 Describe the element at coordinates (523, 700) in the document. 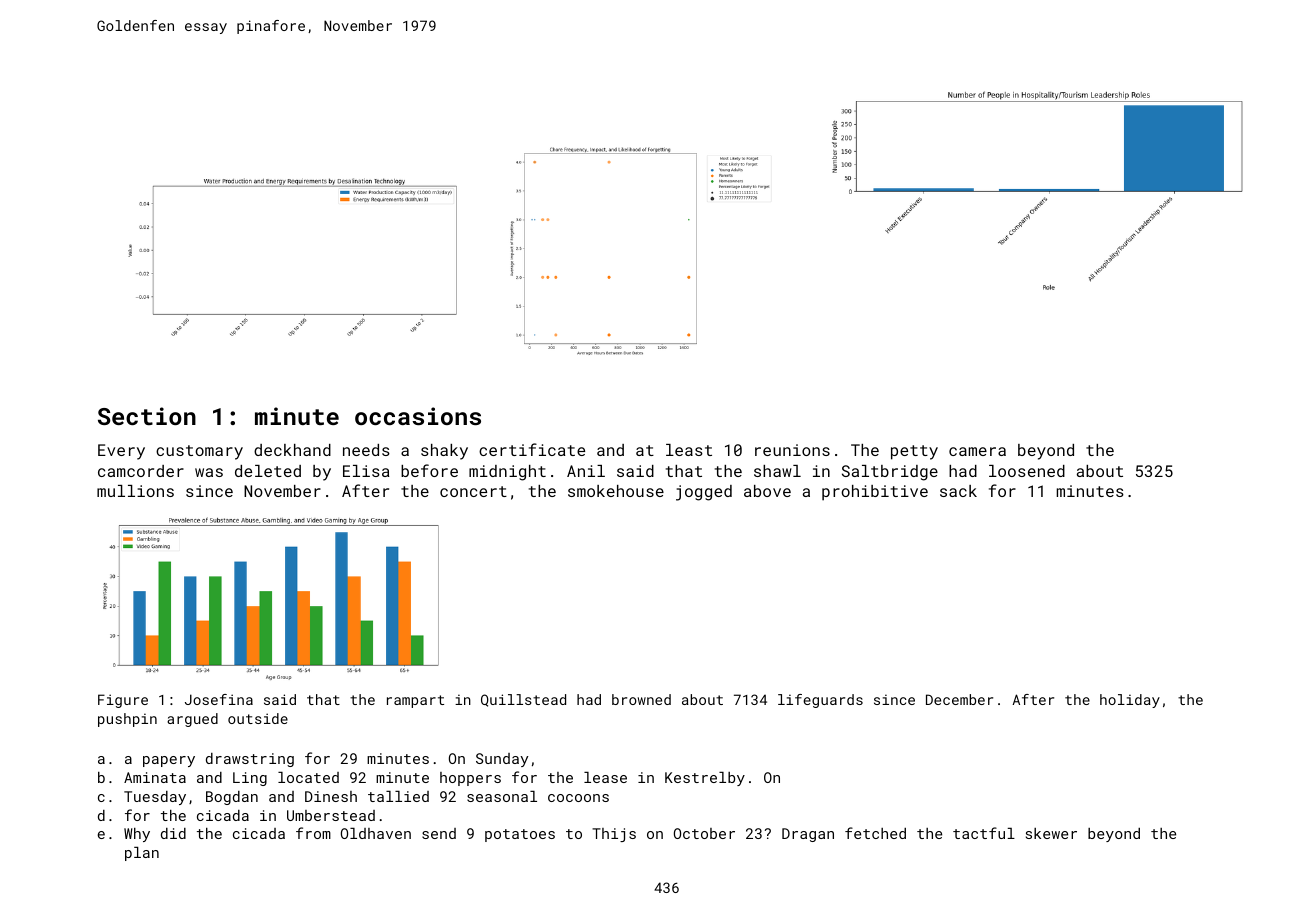

I see `Quillstead` at that location.
